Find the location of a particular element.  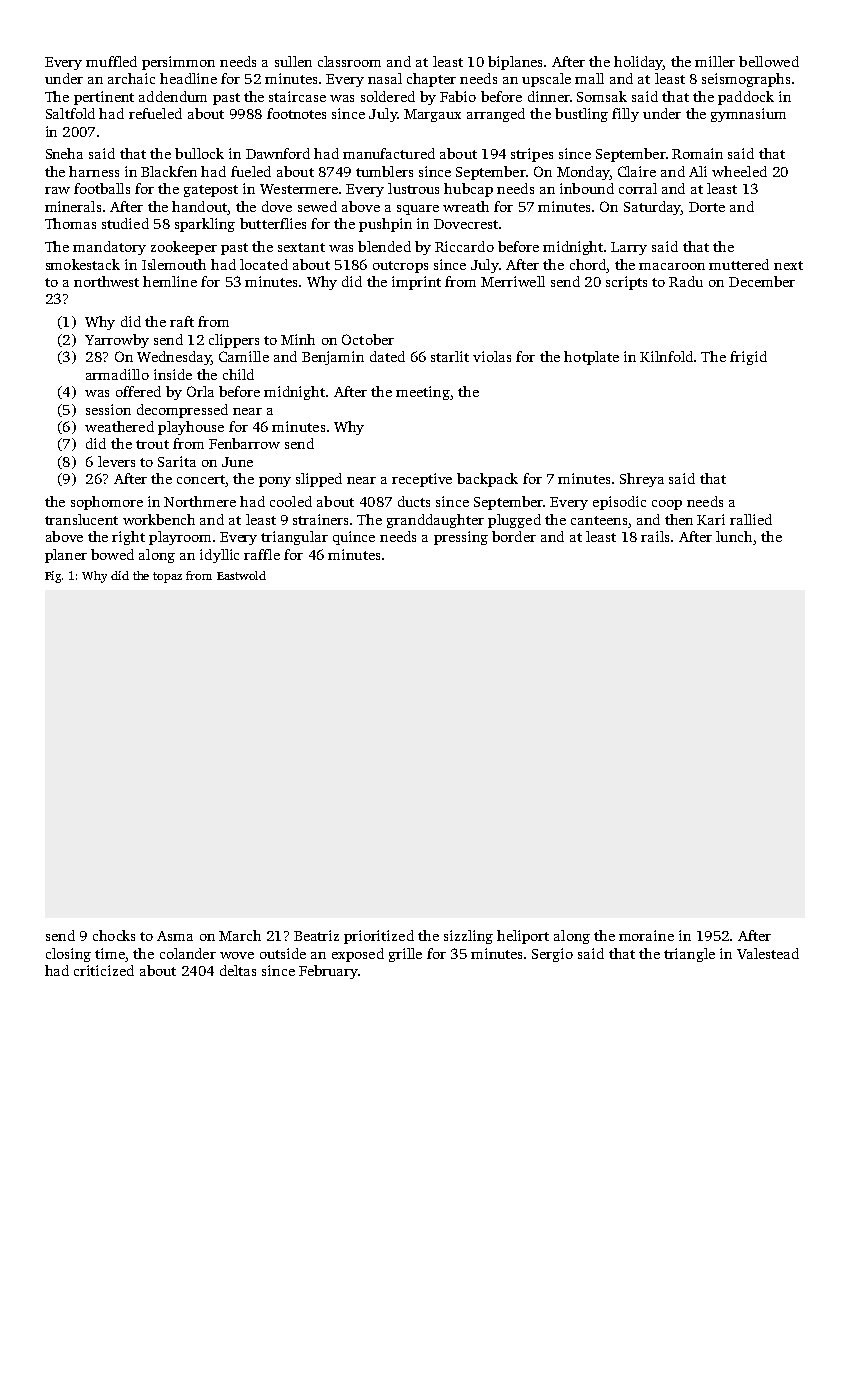

then is located at coordinates (679, 519).
